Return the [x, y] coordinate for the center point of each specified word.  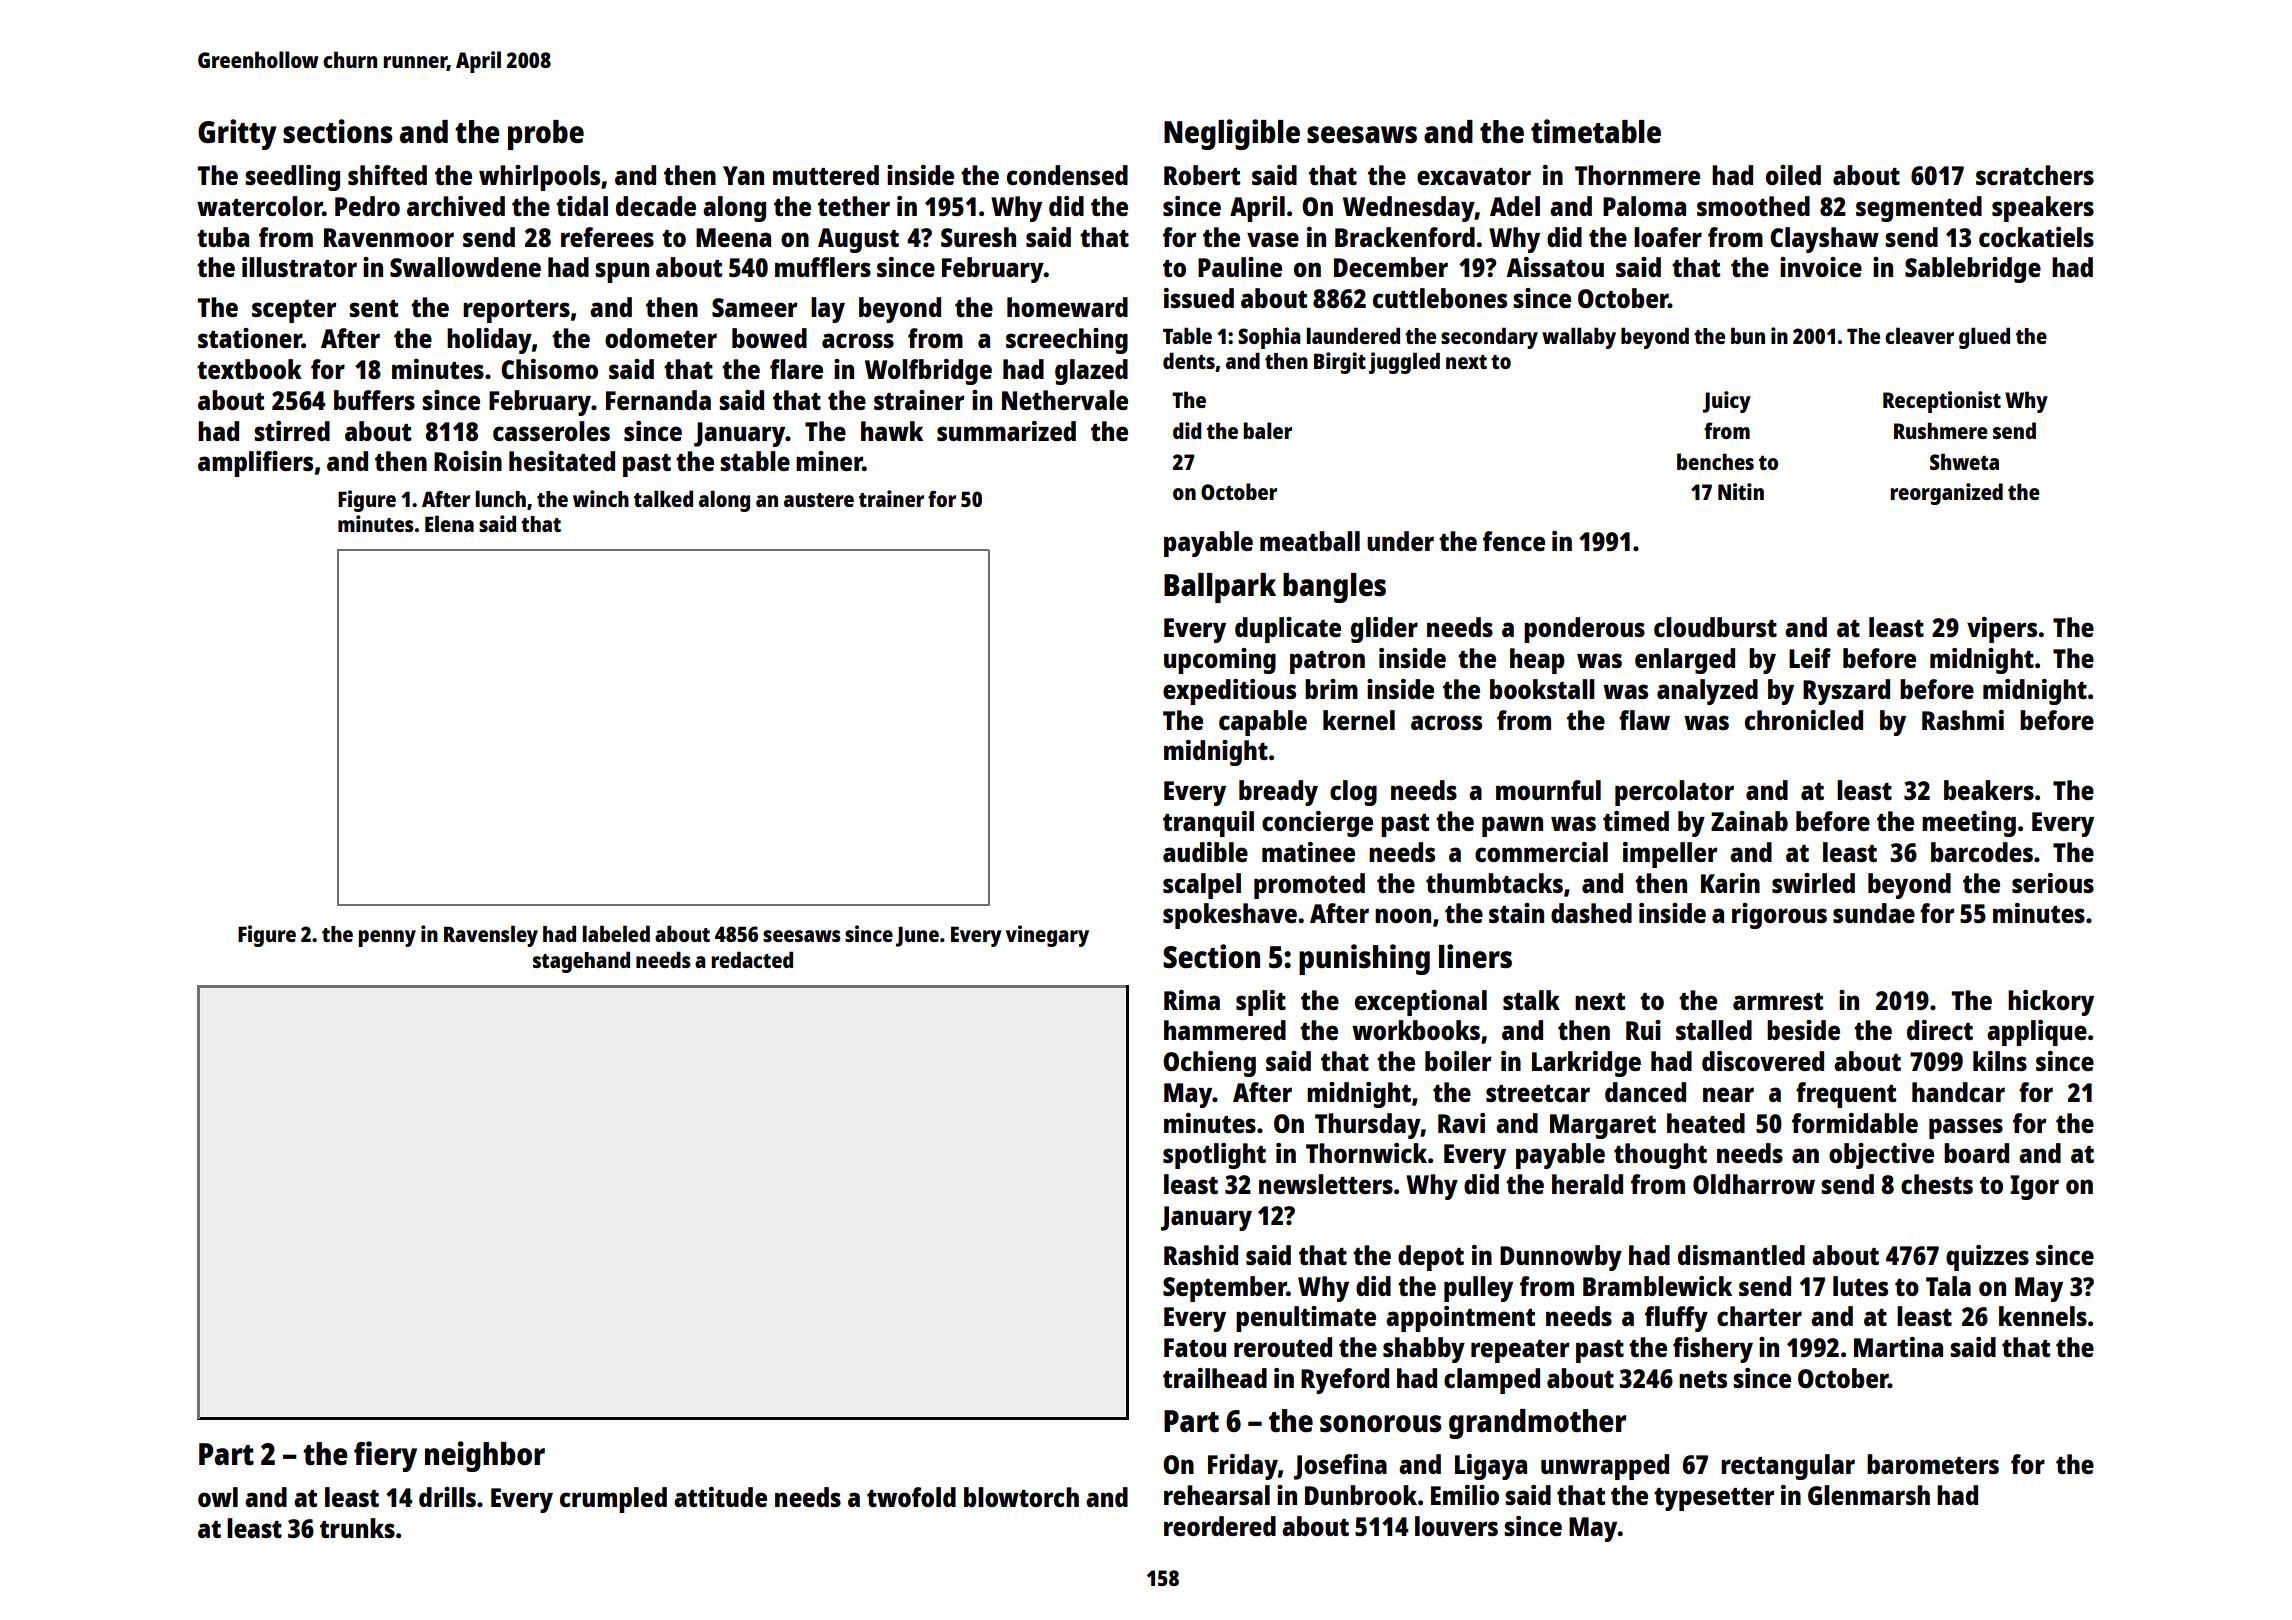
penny [387, 938]
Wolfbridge [928, 372]
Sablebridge [1973, 270]
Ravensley [491, 936]
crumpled [613, 1500]
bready [1278, 793]
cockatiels [2036, 237]
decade [656, 206]
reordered [1220, 1526]
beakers [1989, 790]
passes [1966, 1128]
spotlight [1214, 1156]
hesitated [562, 461]
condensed [1067, 175]
